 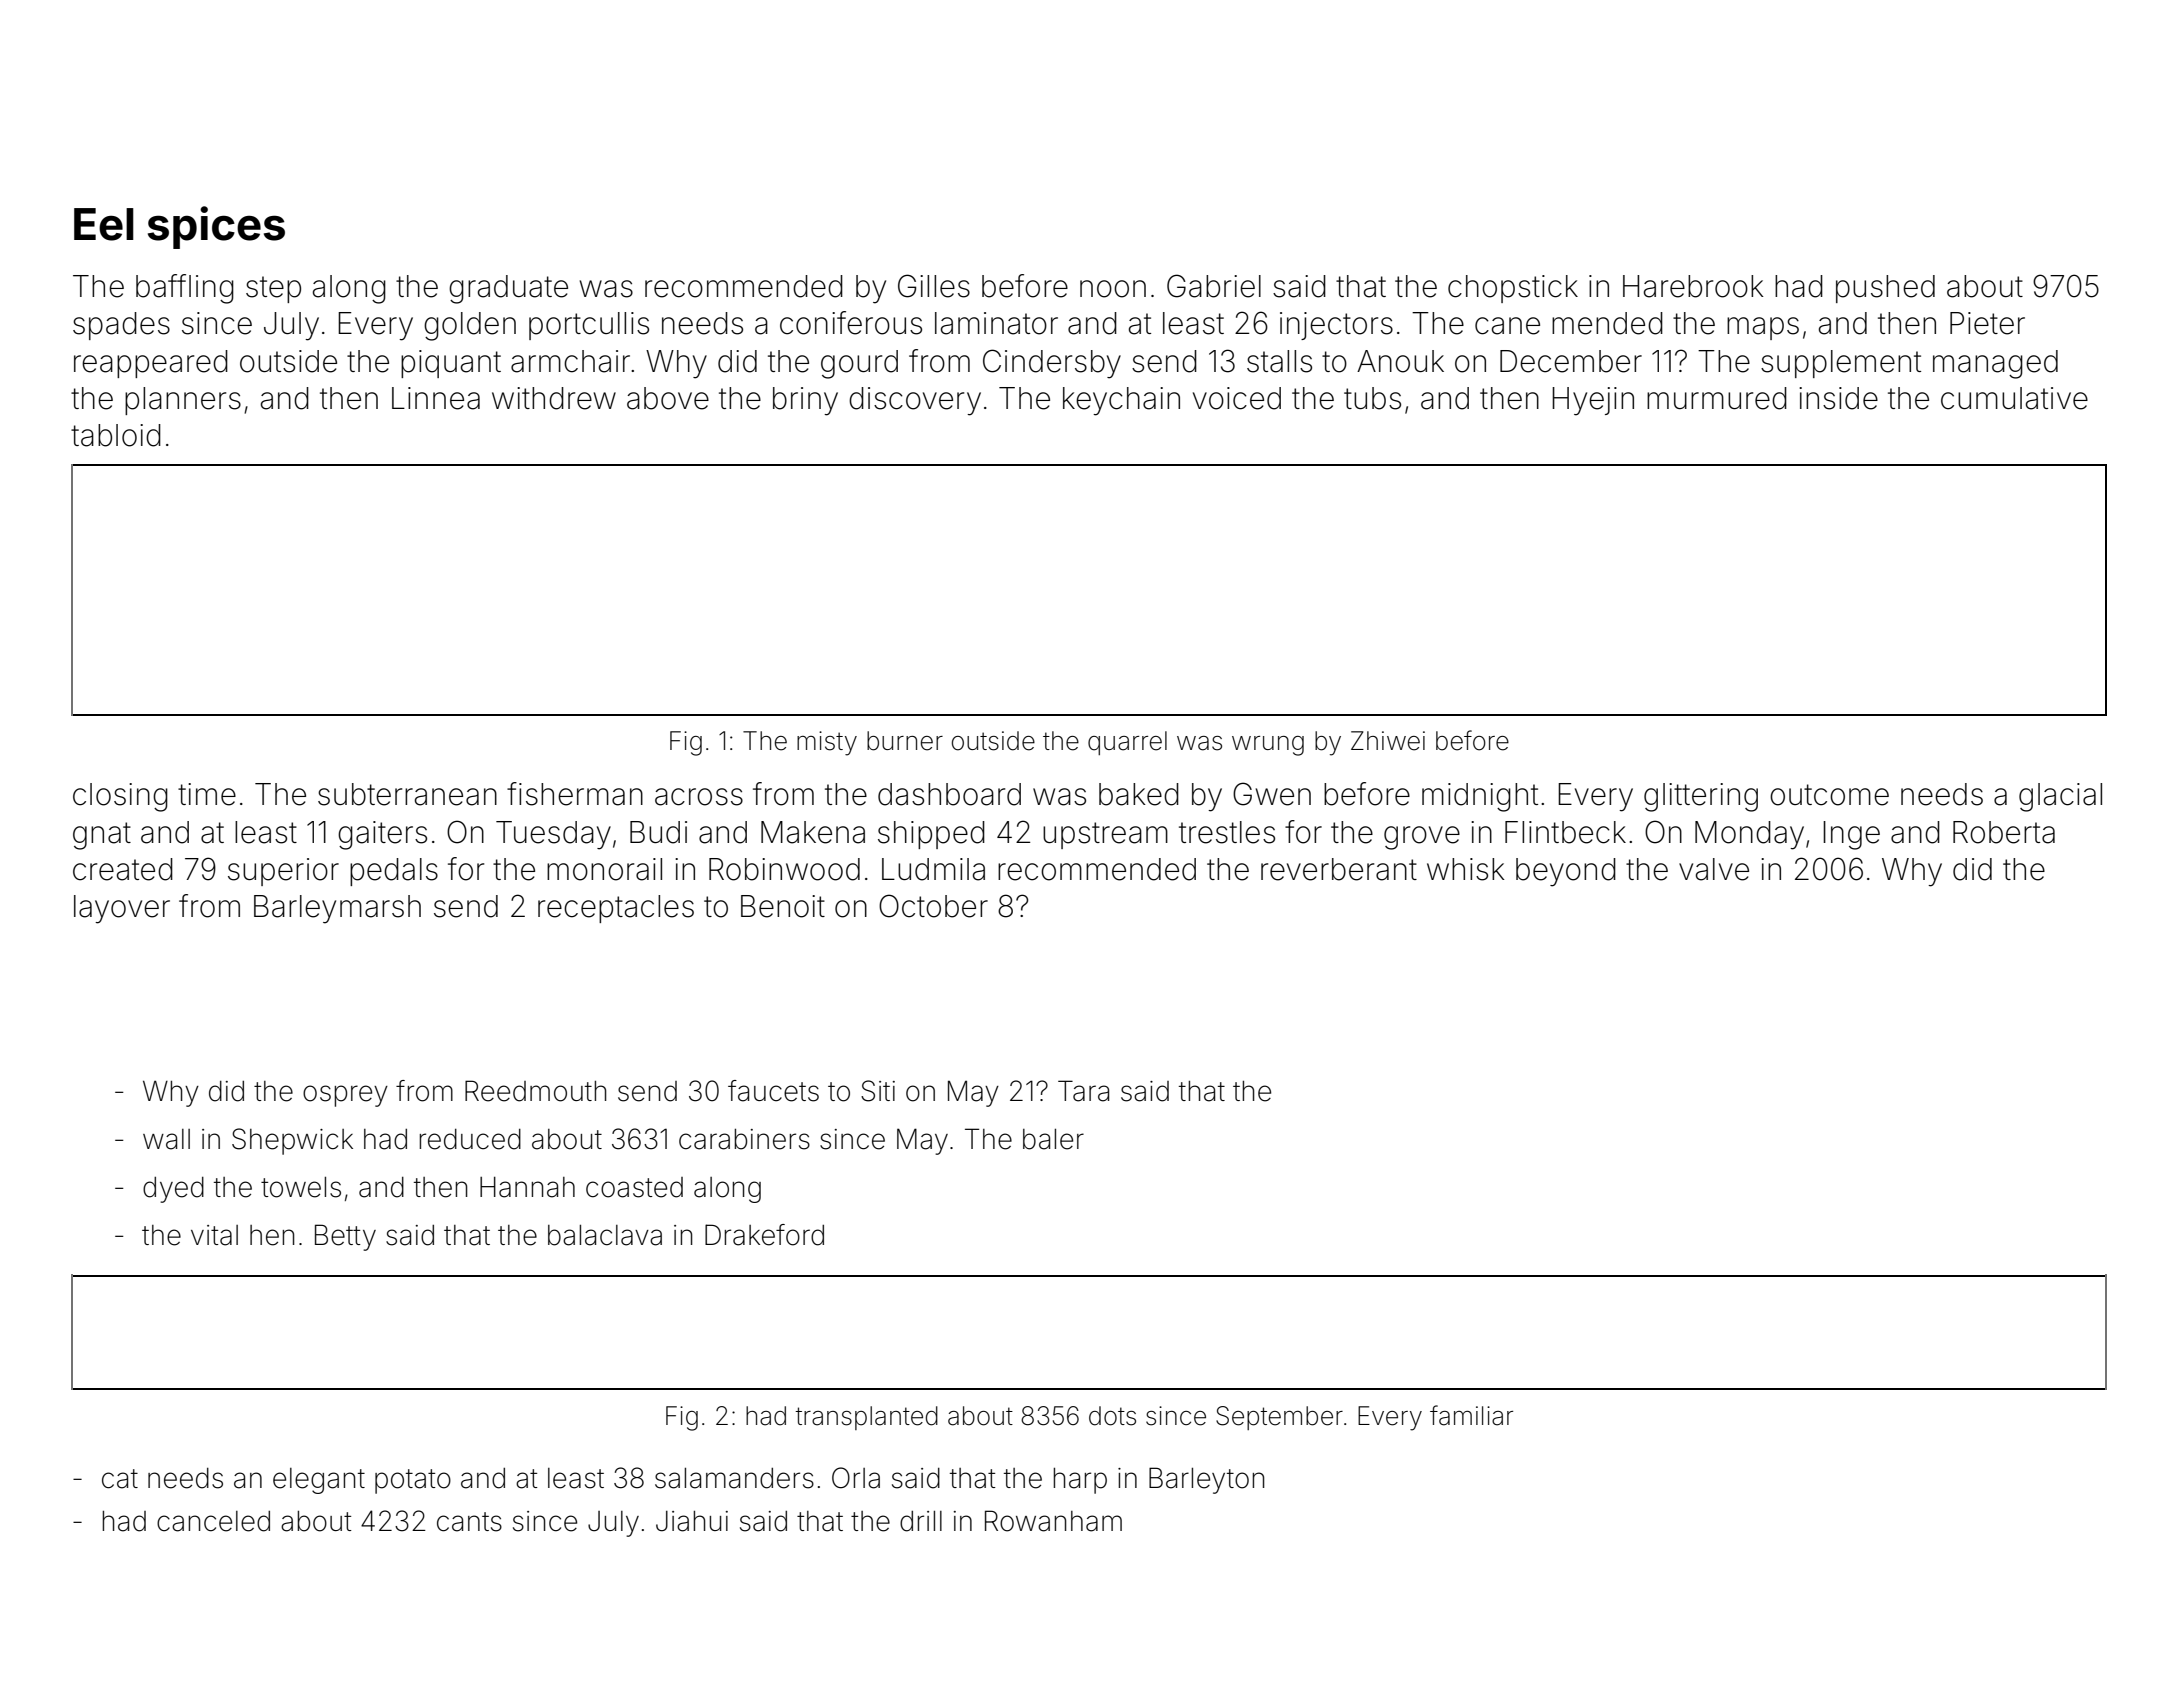 I want to click on murmured, so click(x=1717, y=398).
